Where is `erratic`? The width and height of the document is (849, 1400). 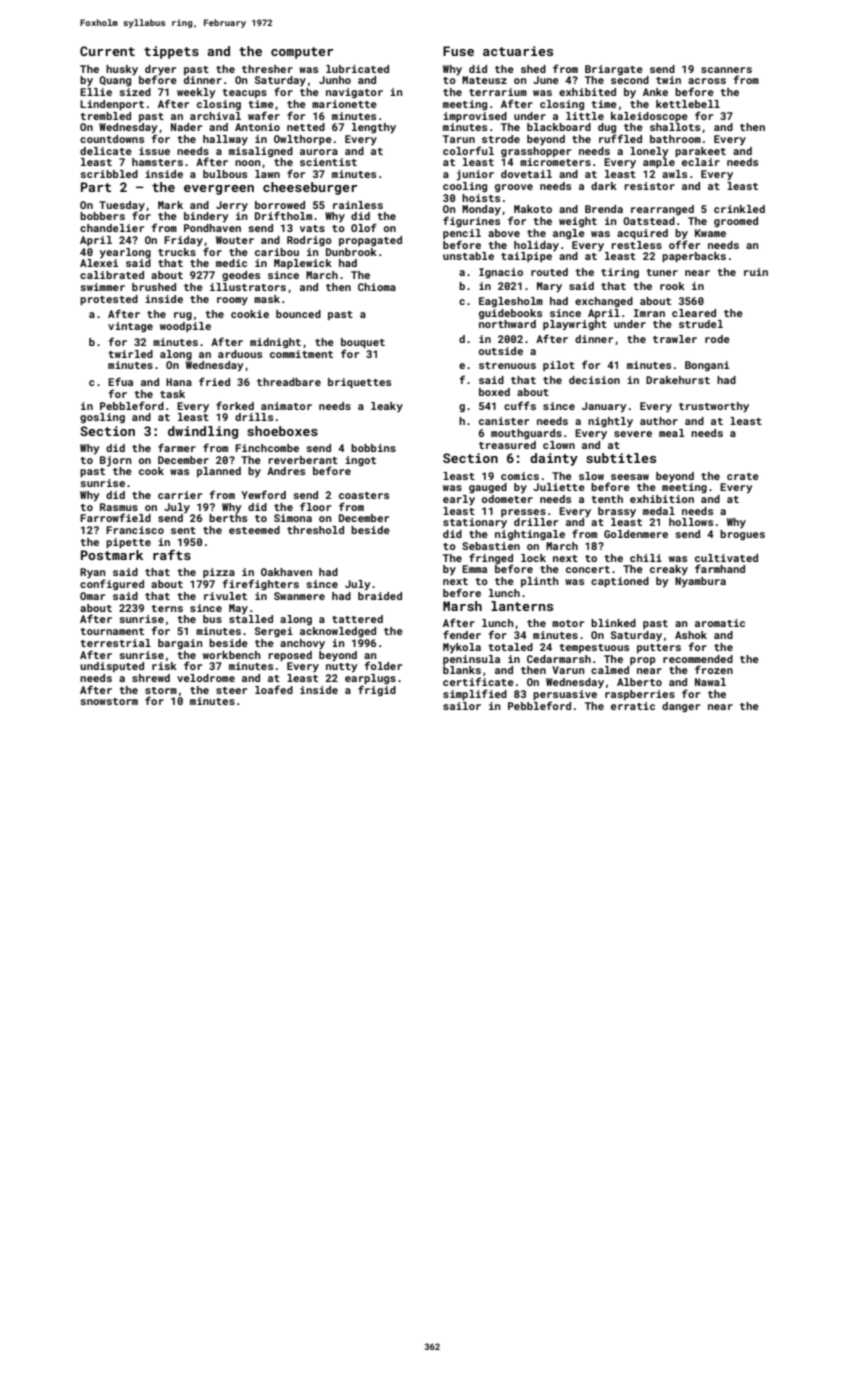 erratic is located at coordinates (633, 706).
